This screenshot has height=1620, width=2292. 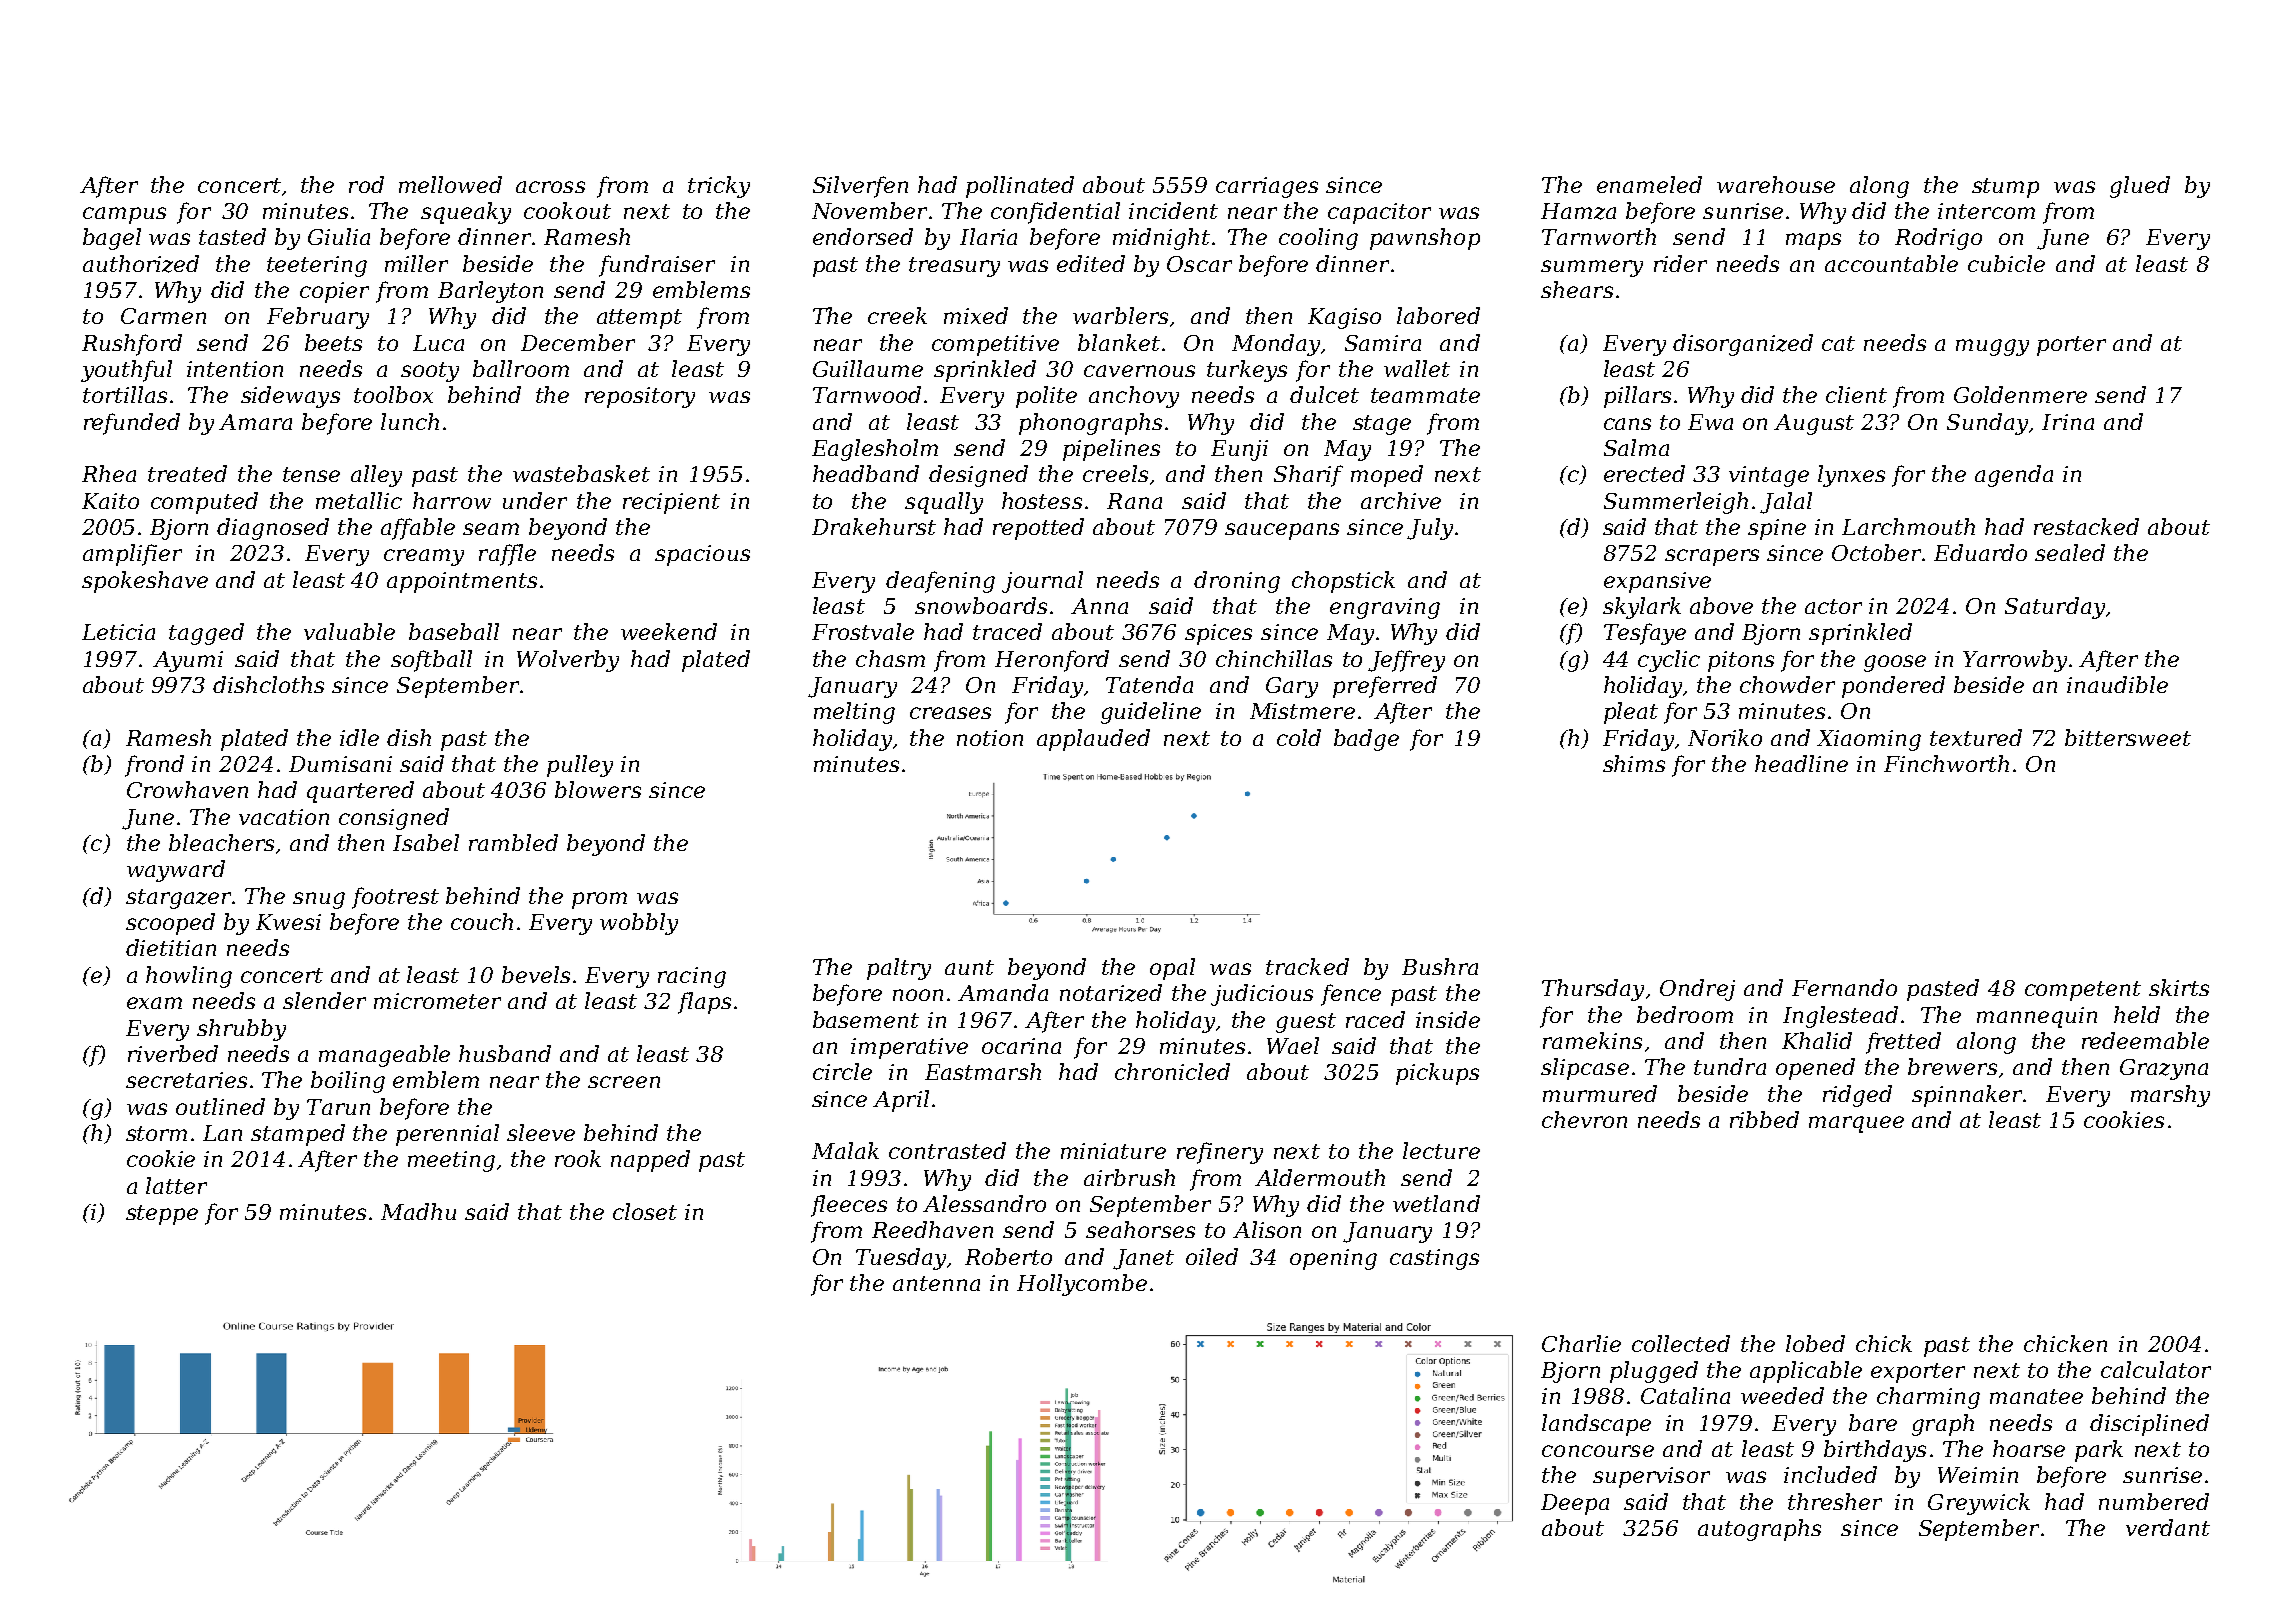 I want to click on bittersweet, so click(x=2128, y=737).
